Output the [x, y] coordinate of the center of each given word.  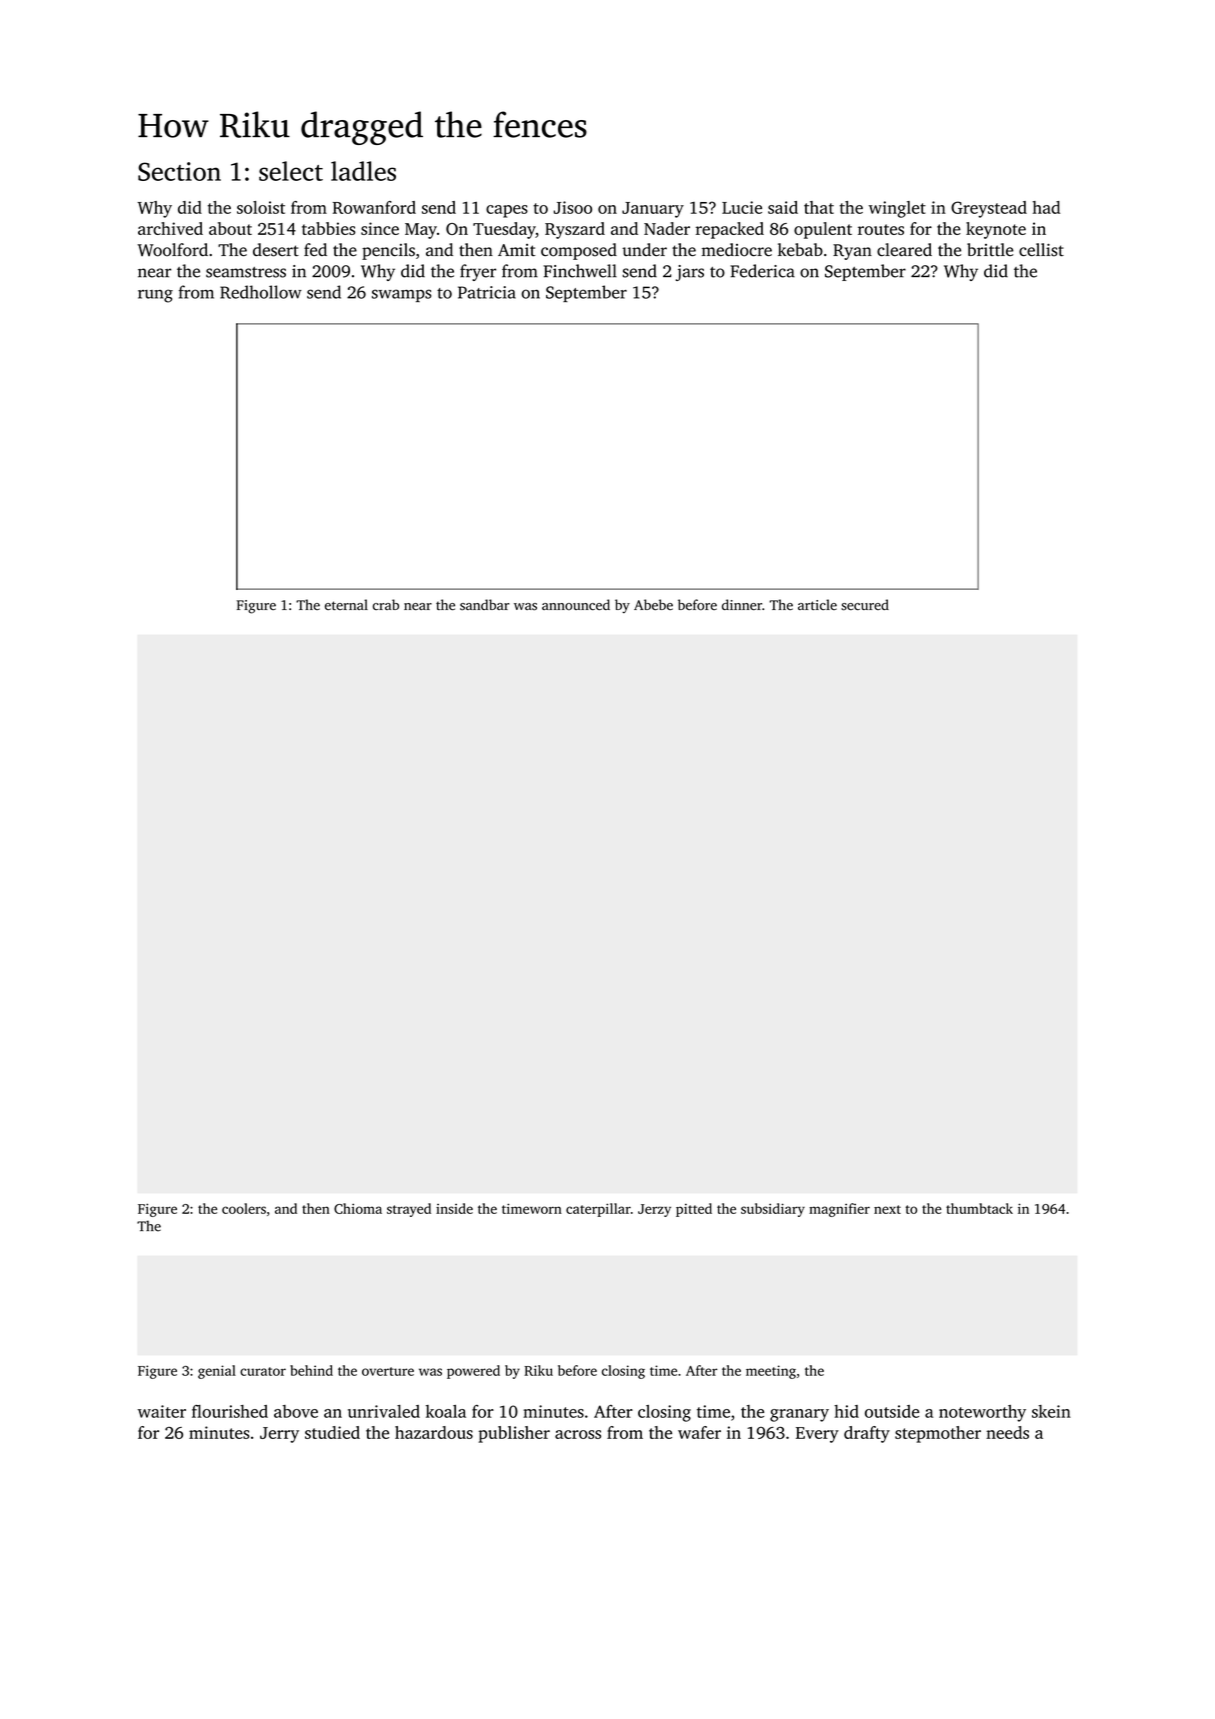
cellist [1041, 250]
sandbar [484, 605]
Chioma [358, 1208]
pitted [694, 1210]
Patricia [487, 292]
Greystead [989, 209]
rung [155, 296]
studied [332, 1432]
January [653, 210]
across [578, 1434]
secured [865, 605]
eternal [346, 604]
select [291, 171]
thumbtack [979, 1208]
